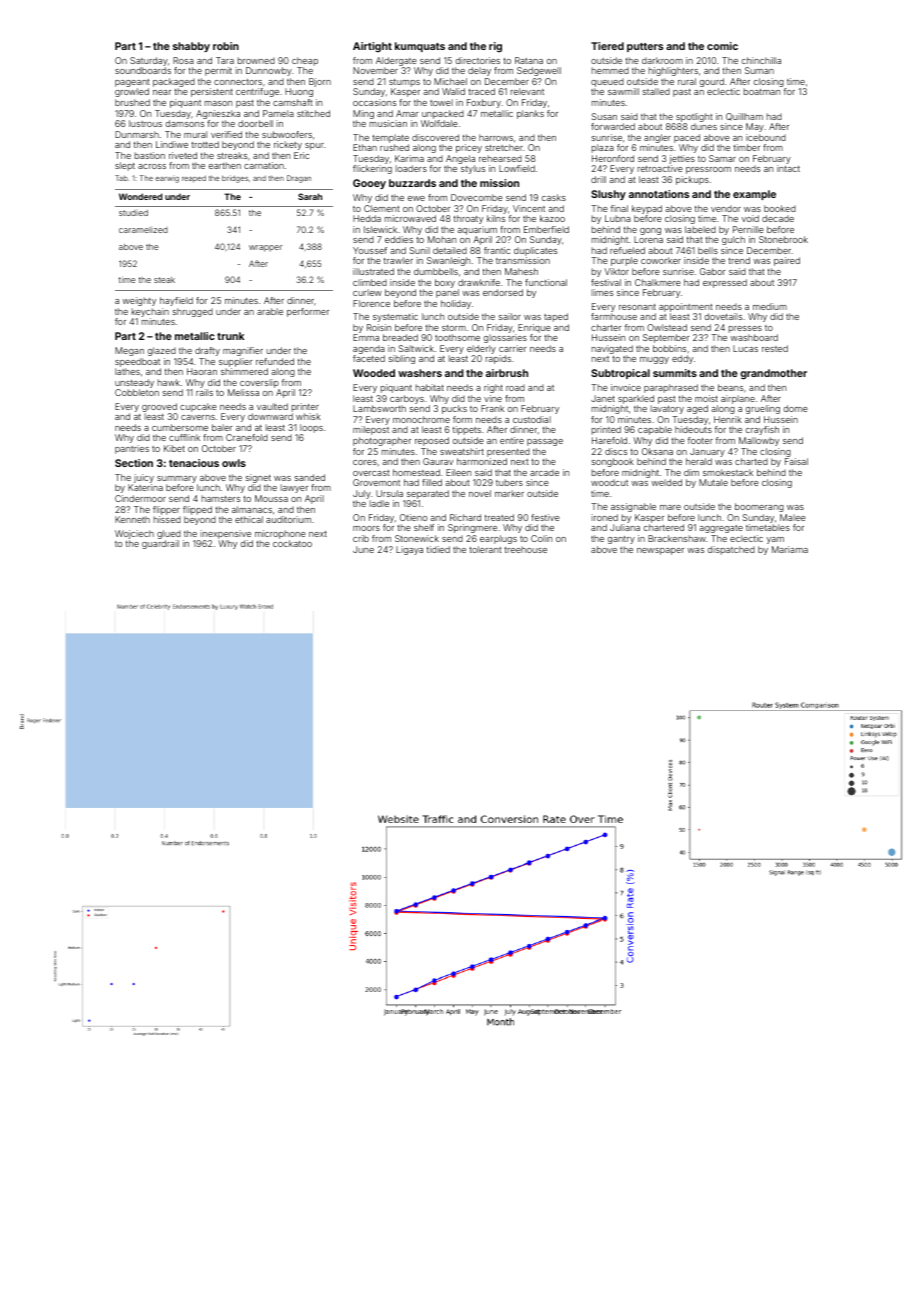 The image size is (924, 1308). What do you see at coordinates (761, 60) in the page?
I see `chinchilla` at bounding box center [761, 60].
